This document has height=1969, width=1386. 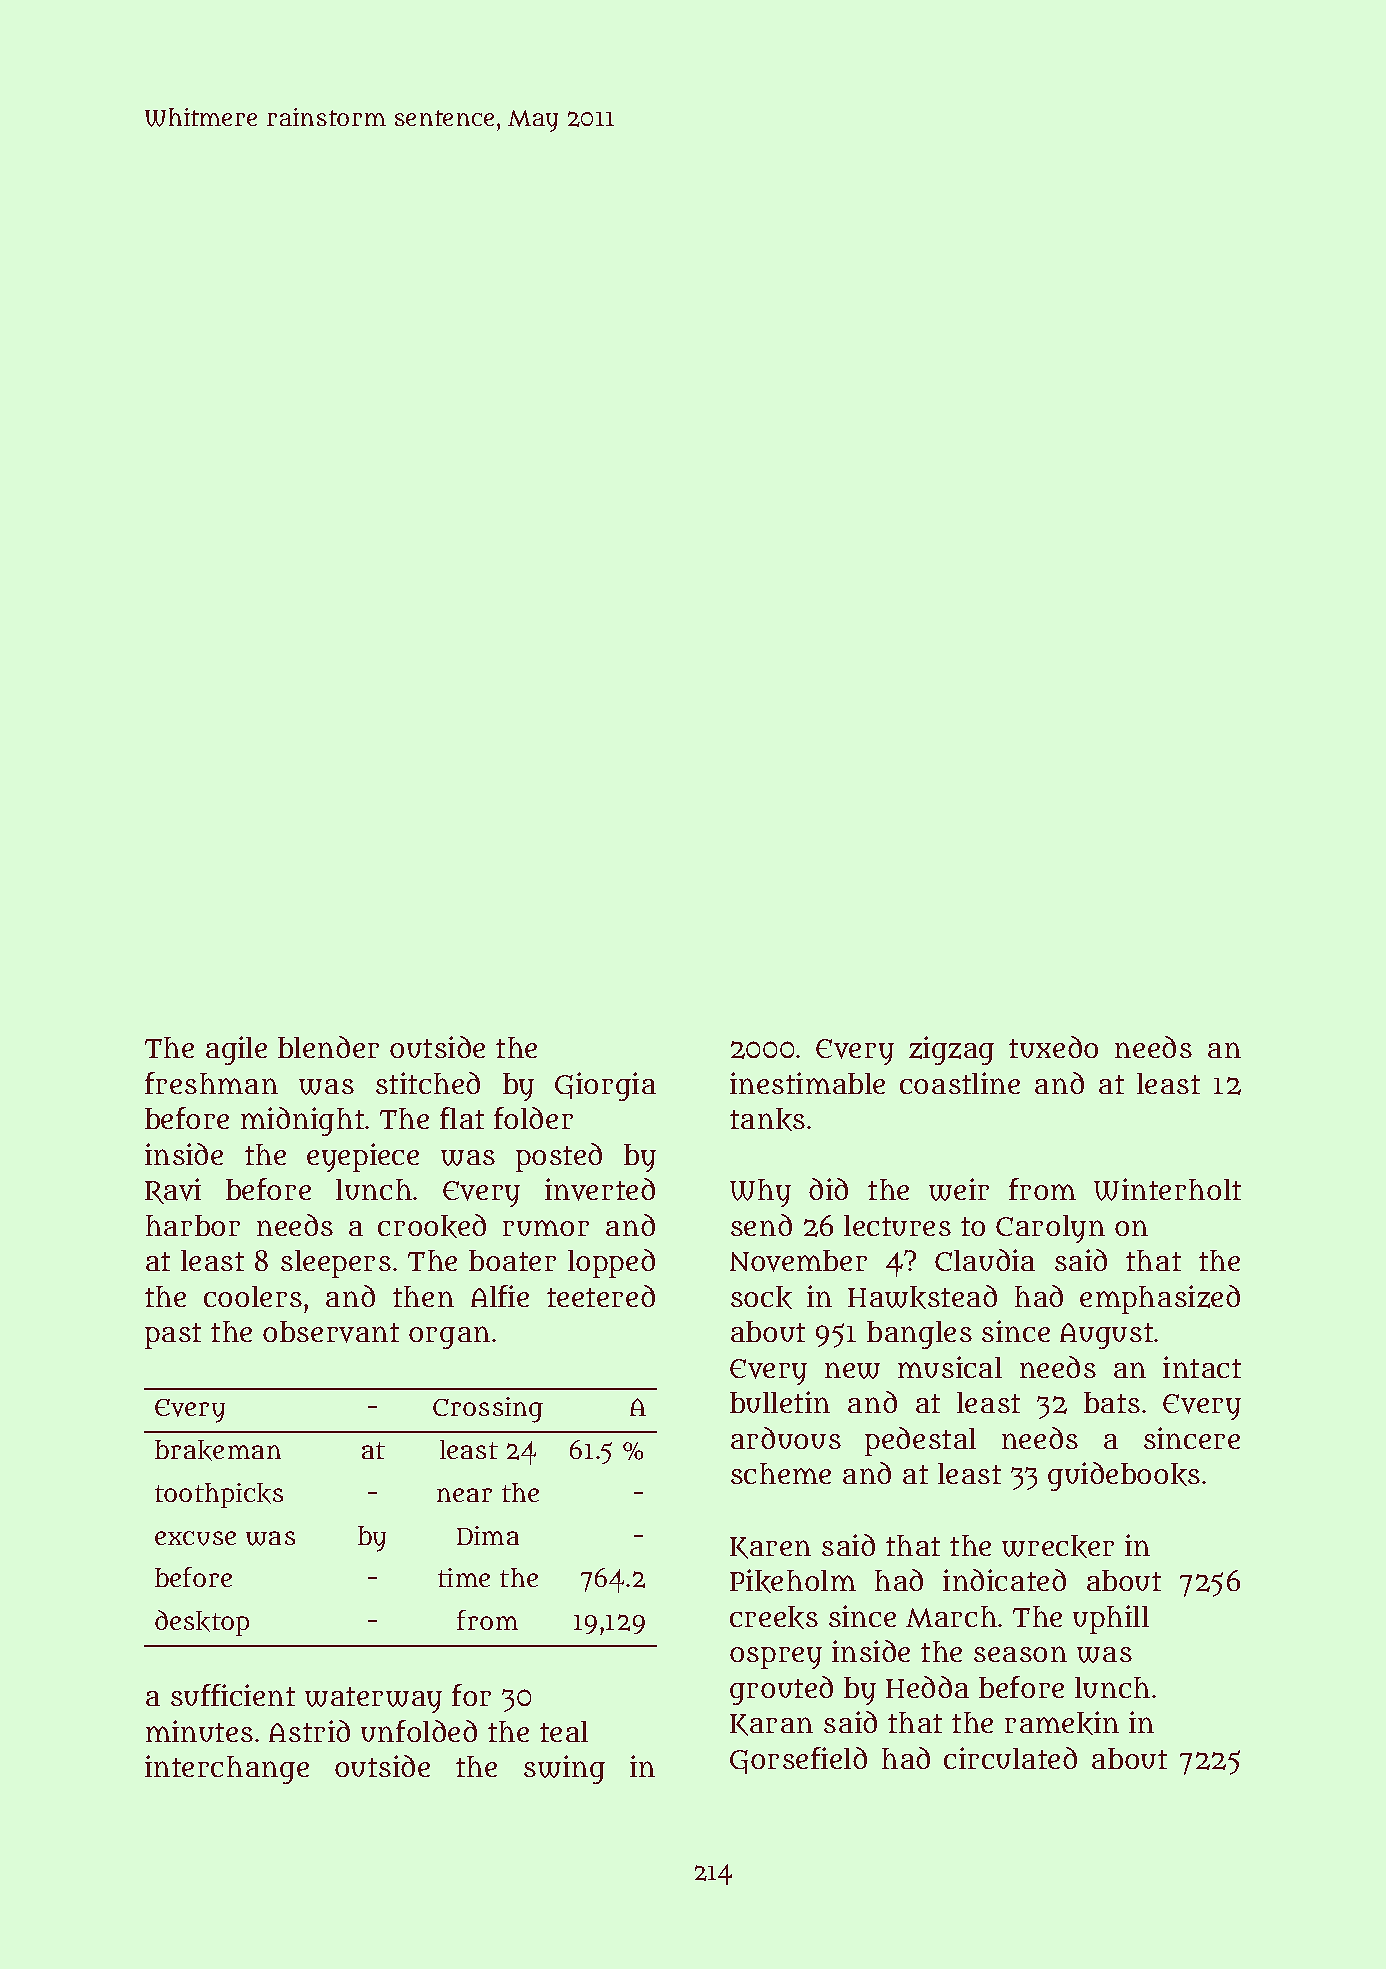 I want to click on tuxedo, so click(x=1053, y=1047).
